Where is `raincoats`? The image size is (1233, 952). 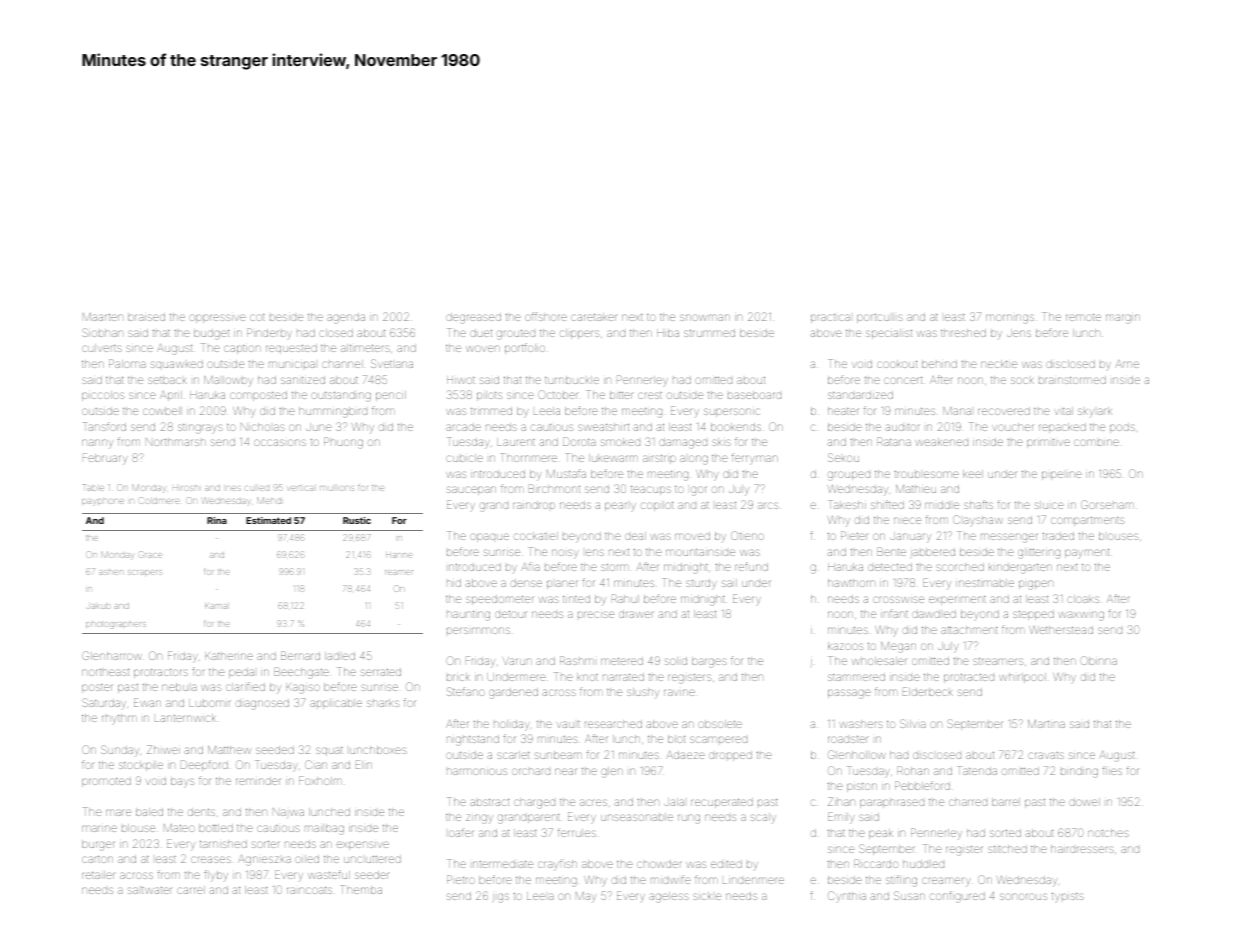
raincoats is located at coordinates (309, 890).
